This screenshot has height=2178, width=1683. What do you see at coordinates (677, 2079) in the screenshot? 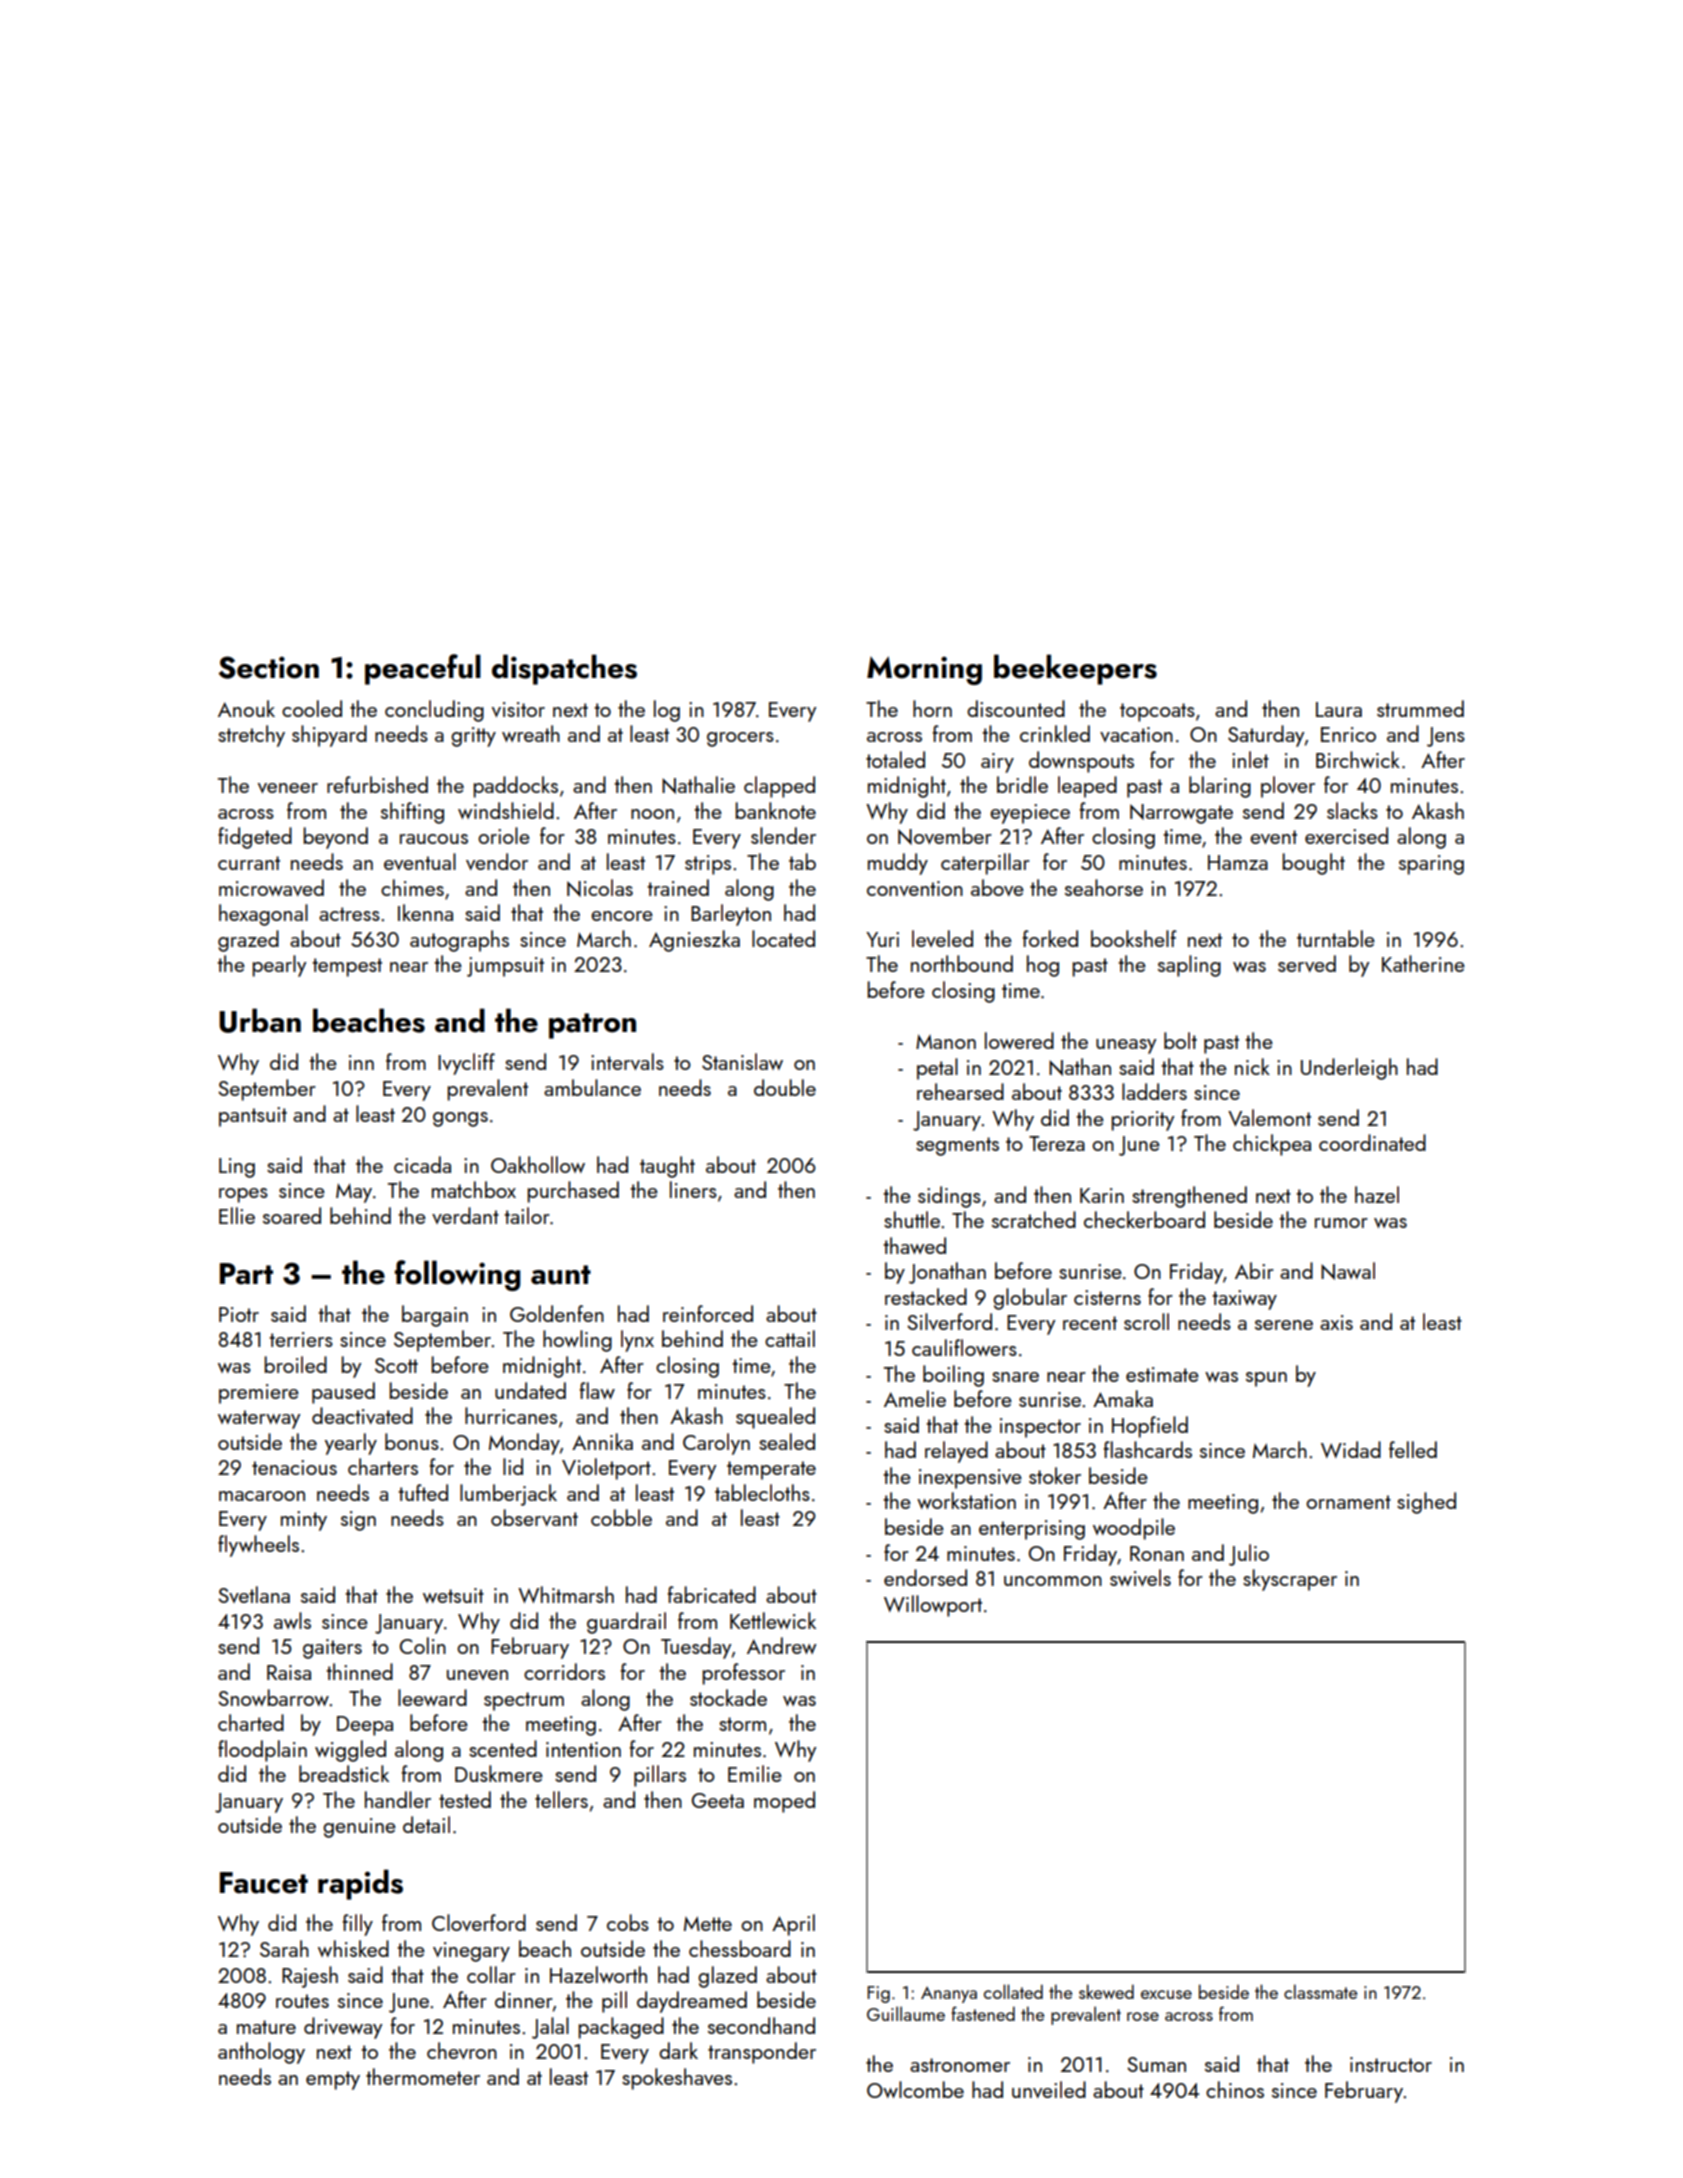
I see `spokeshaves` at bounding box center [677, 2079].
